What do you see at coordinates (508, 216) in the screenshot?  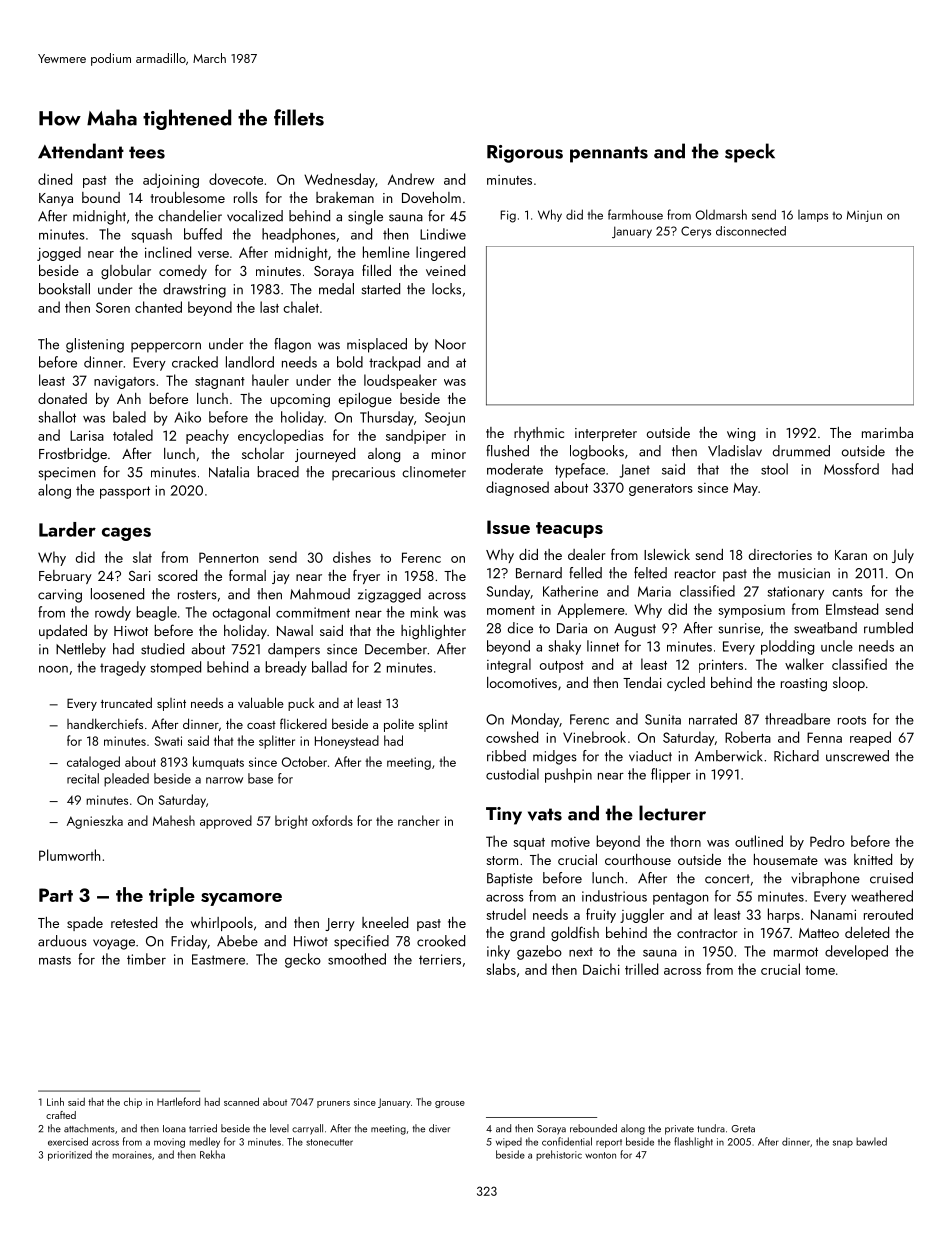 I see `Fig` at bounding box center [508, 216].
